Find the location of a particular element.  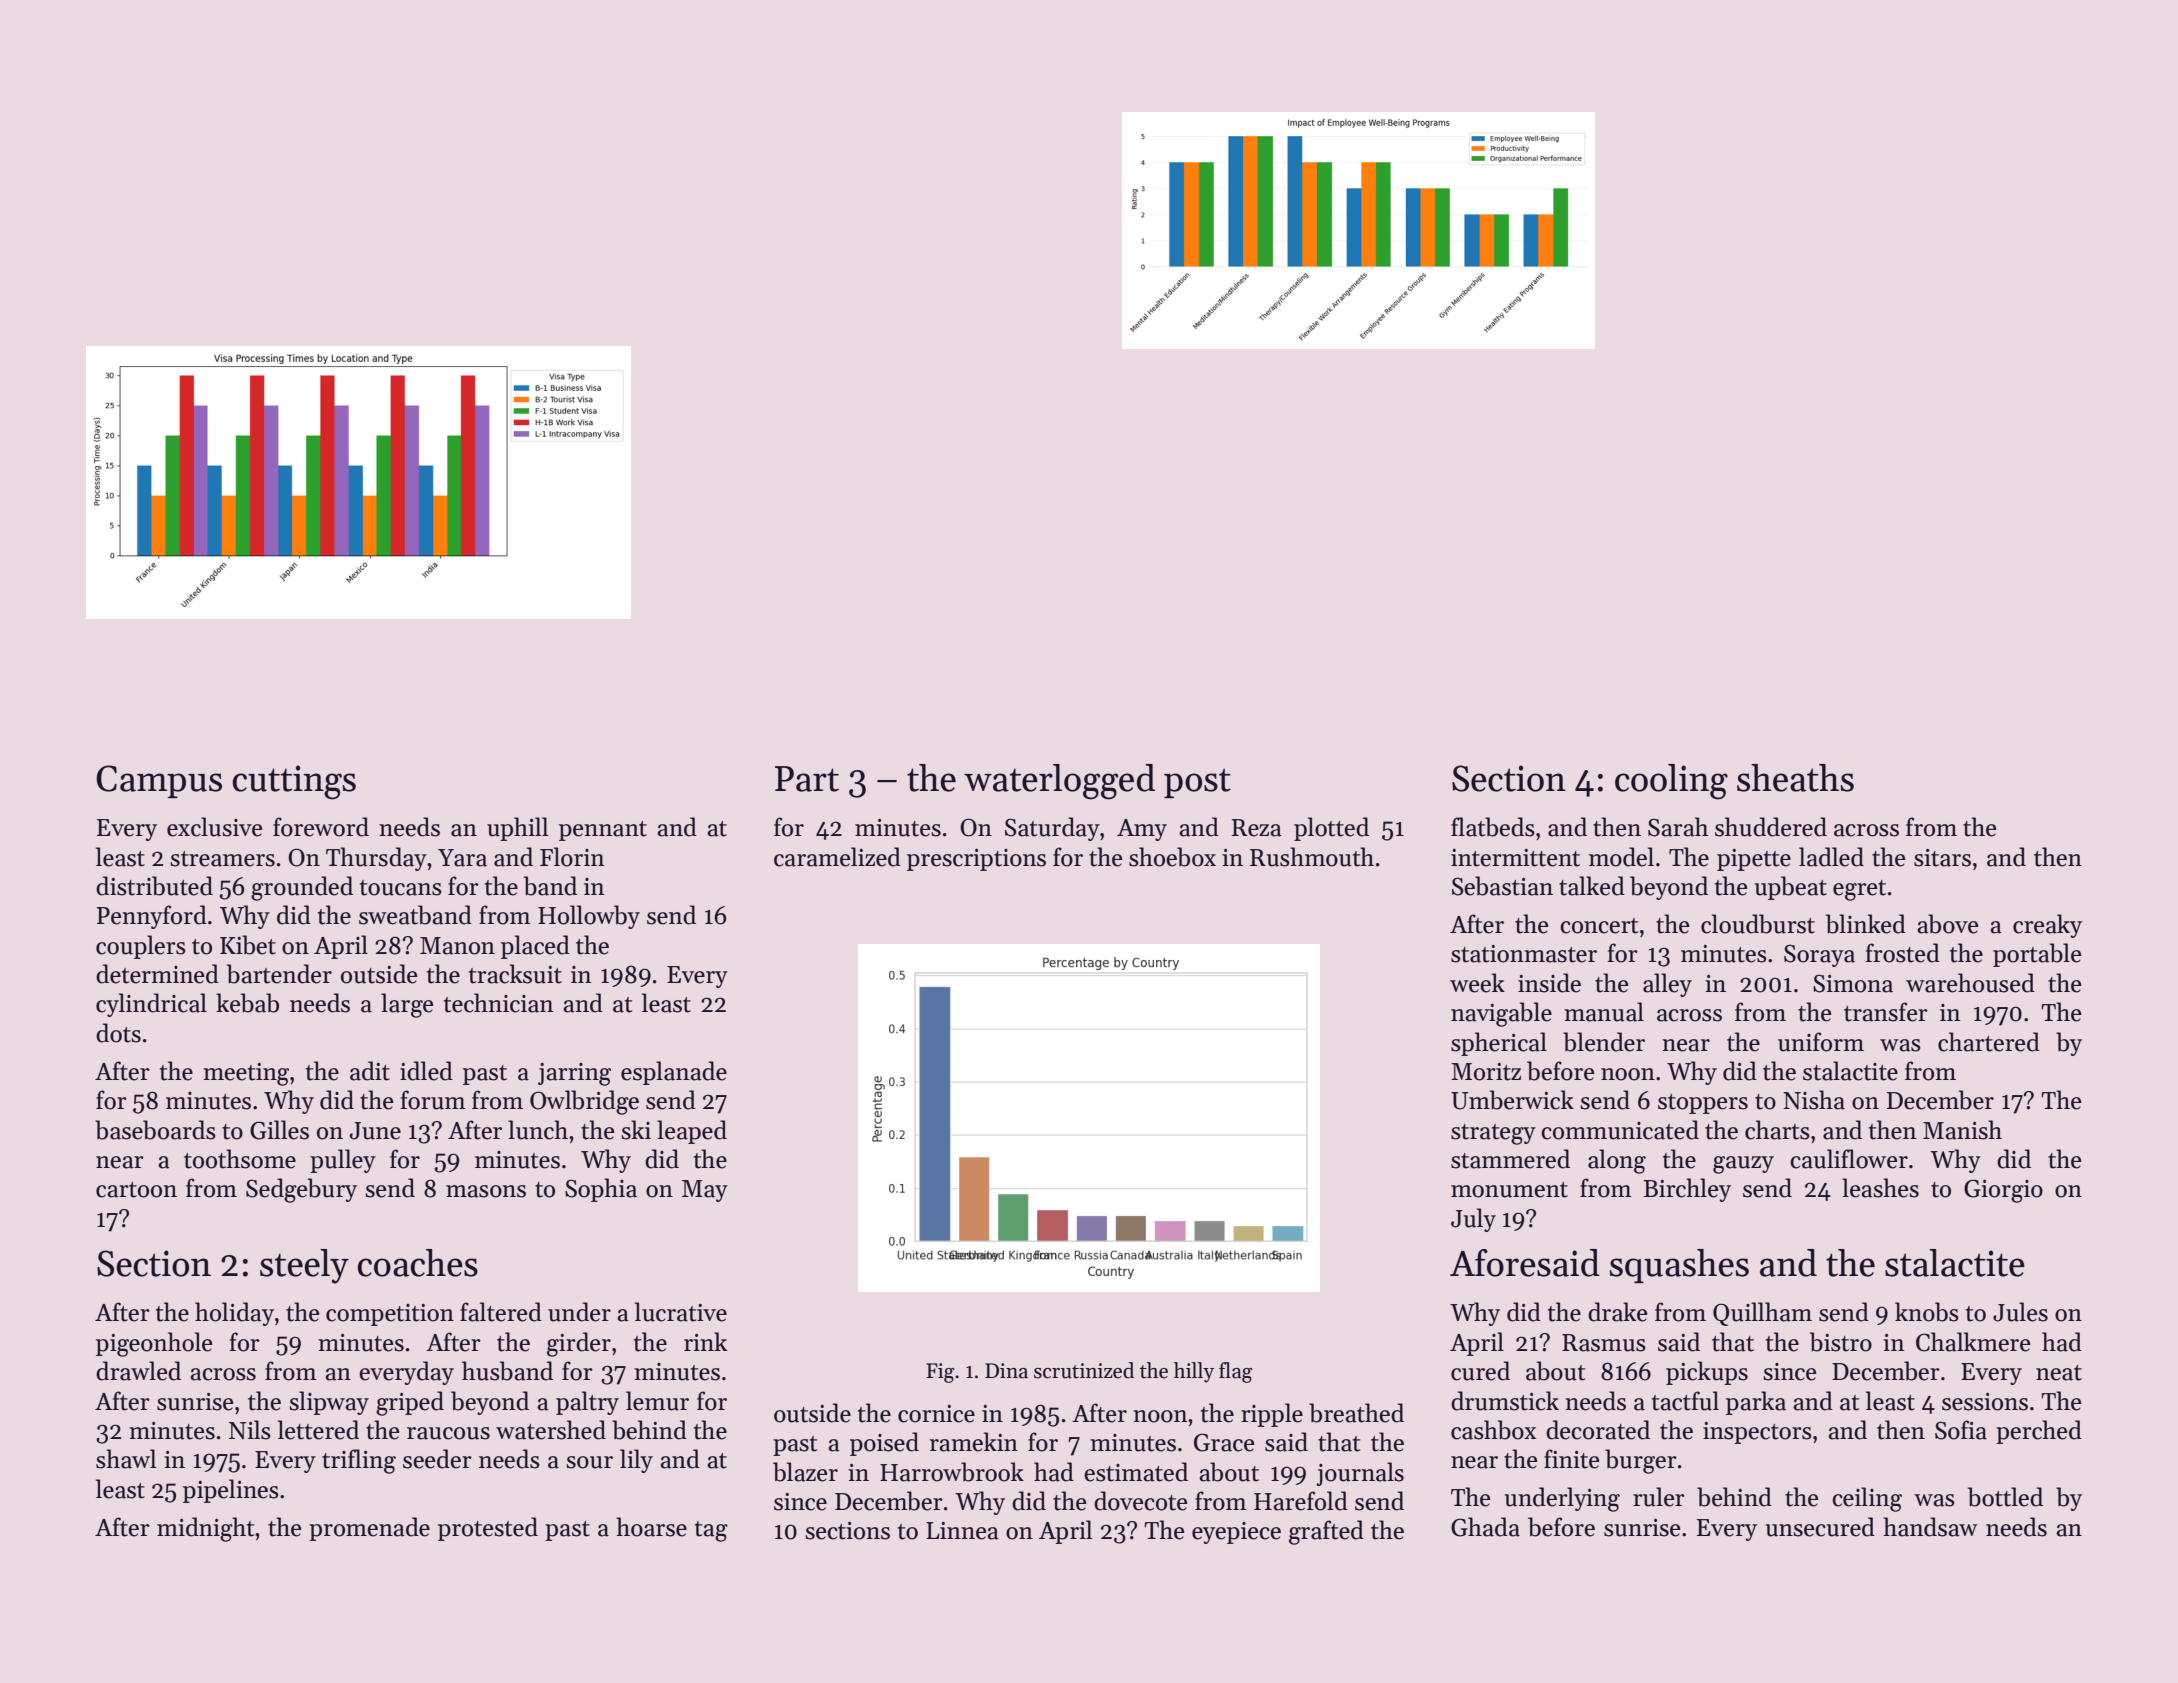

Pennyford is located at coordinates (152, 917).
